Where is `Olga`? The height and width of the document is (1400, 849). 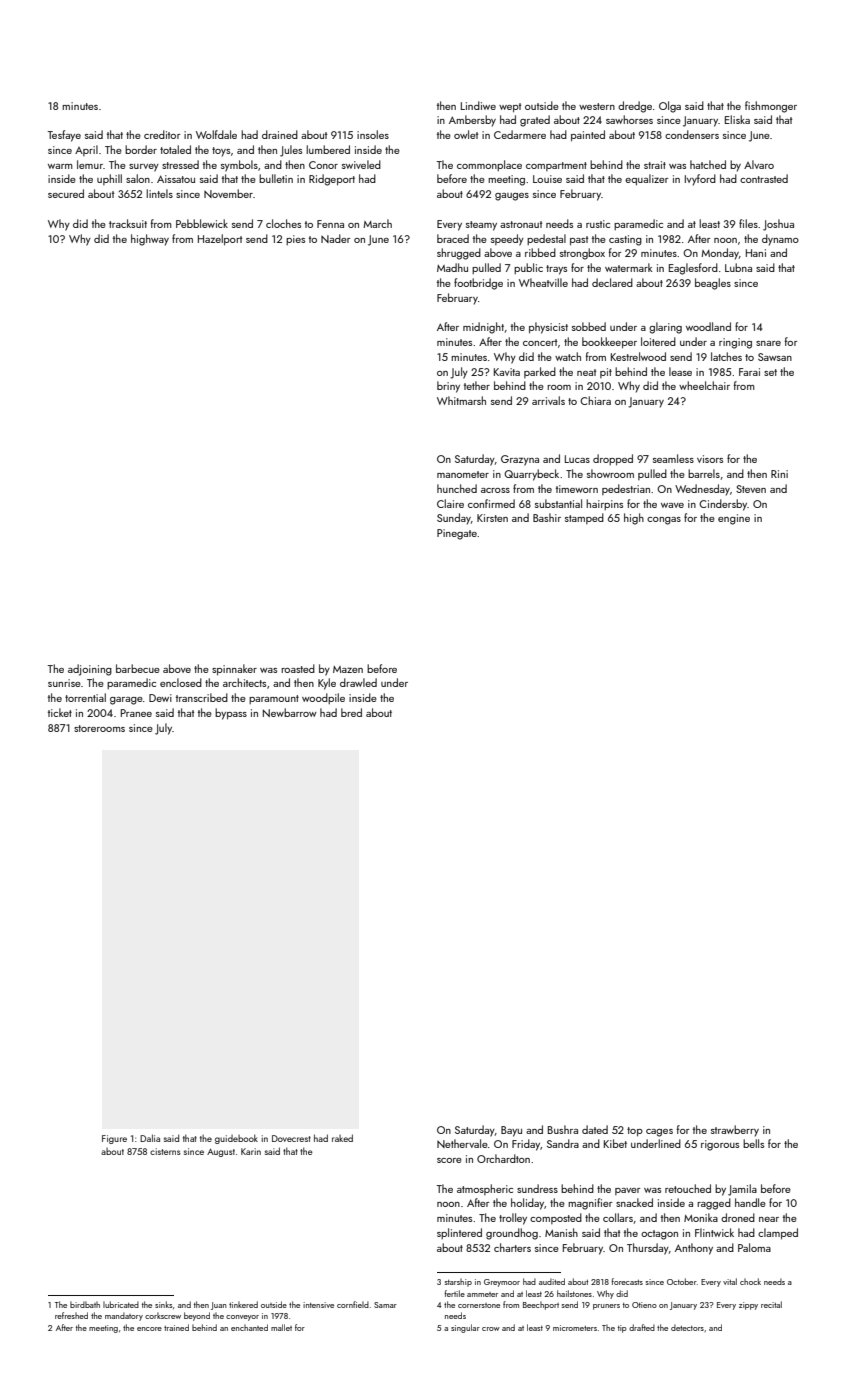 Olga is located at coordinates (670, 107).
